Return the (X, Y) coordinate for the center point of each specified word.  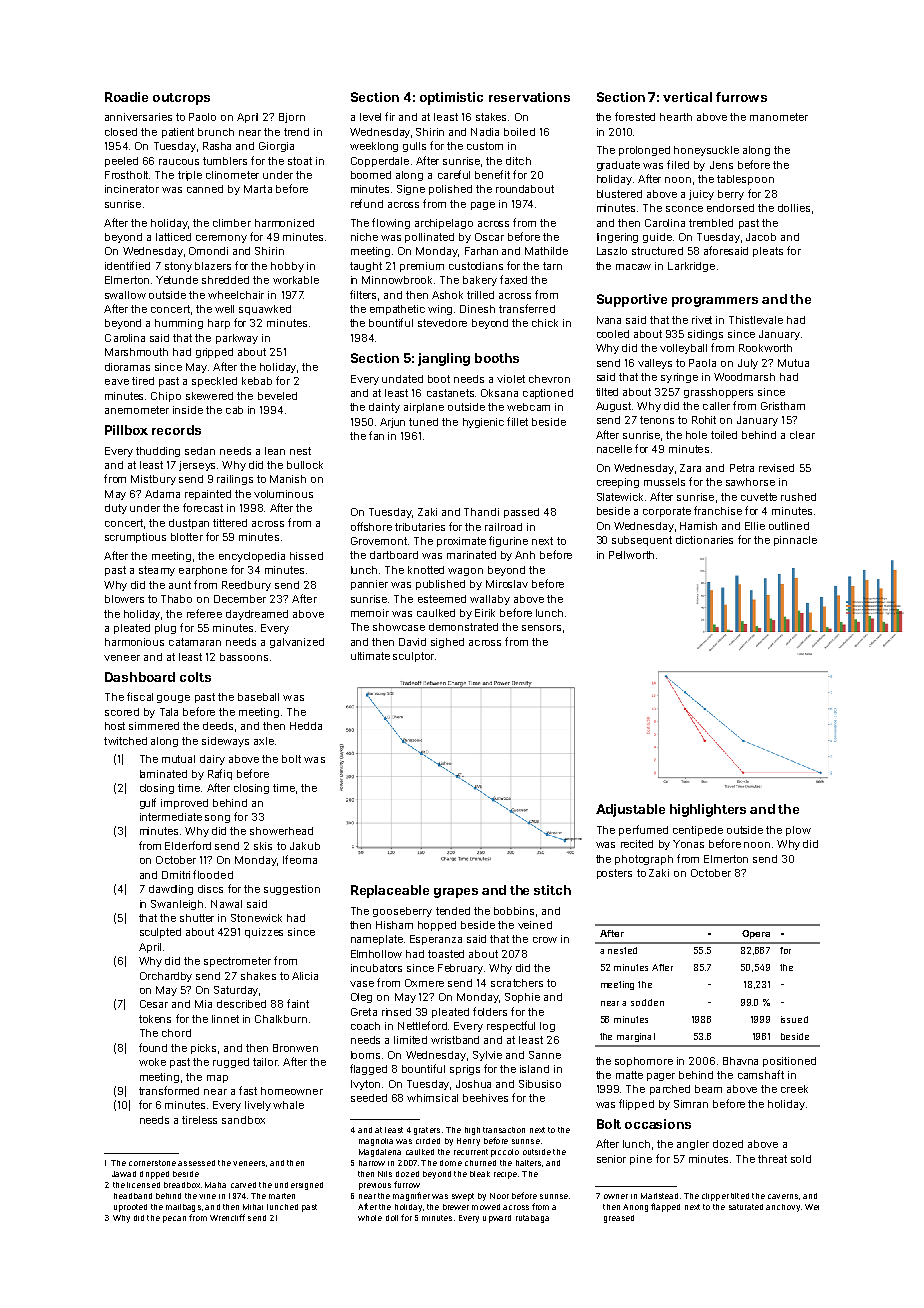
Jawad (124, 1174)
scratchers (517, 983)
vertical (687, 97)
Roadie (126, 97)
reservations (529, 97)
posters (614, 874)
